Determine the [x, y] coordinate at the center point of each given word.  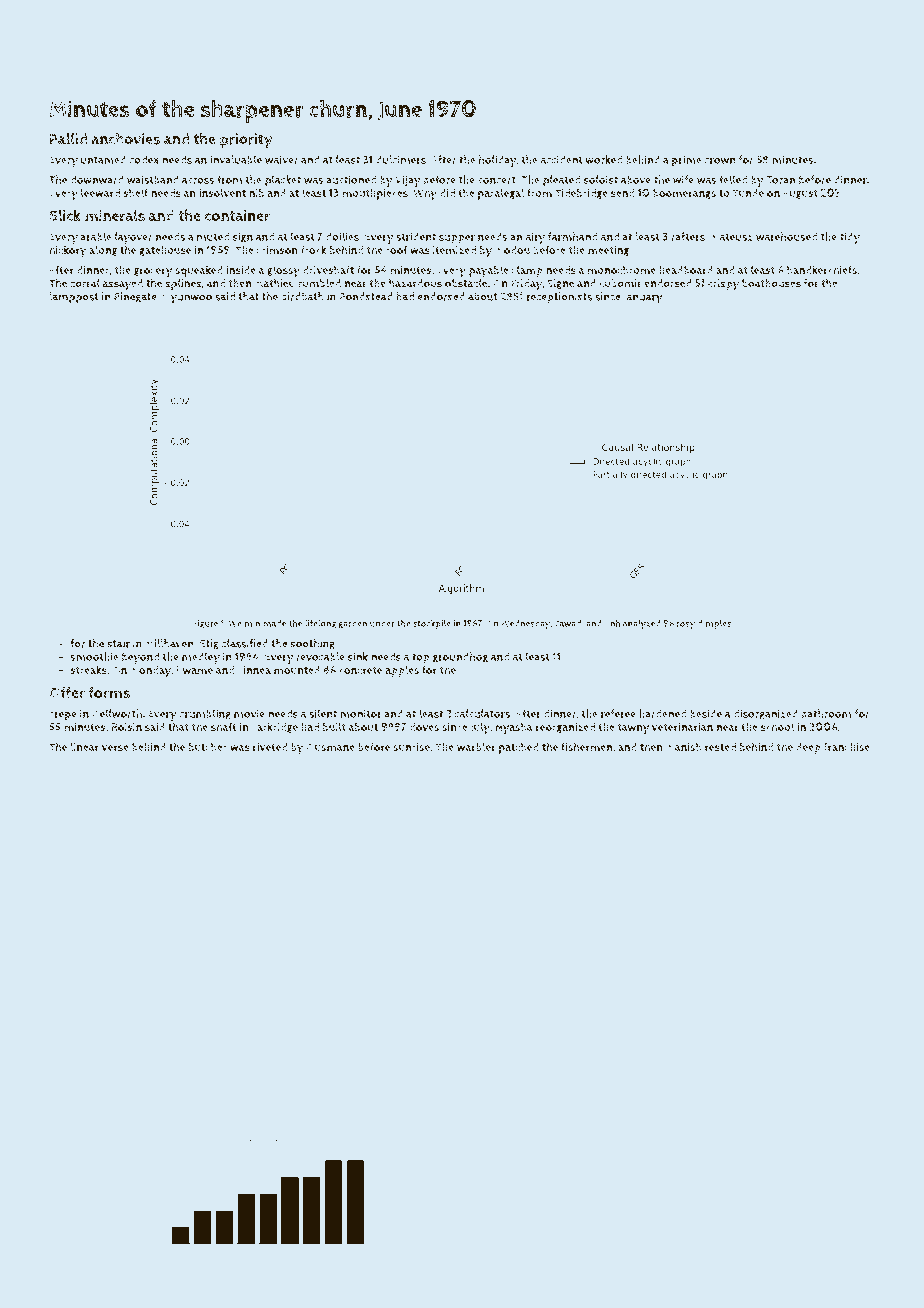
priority [246, 141]
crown [720, 161]
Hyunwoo [187, 298]
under [382, 623]
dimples [714, 624]
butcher [208, 747]
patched [519, 748]
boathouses [771, 283]
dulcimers [401, 159]
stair [118, 643]
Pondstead [366, 296]
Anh [612, 623]
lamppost [74, 298]
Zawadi [569, 623]
